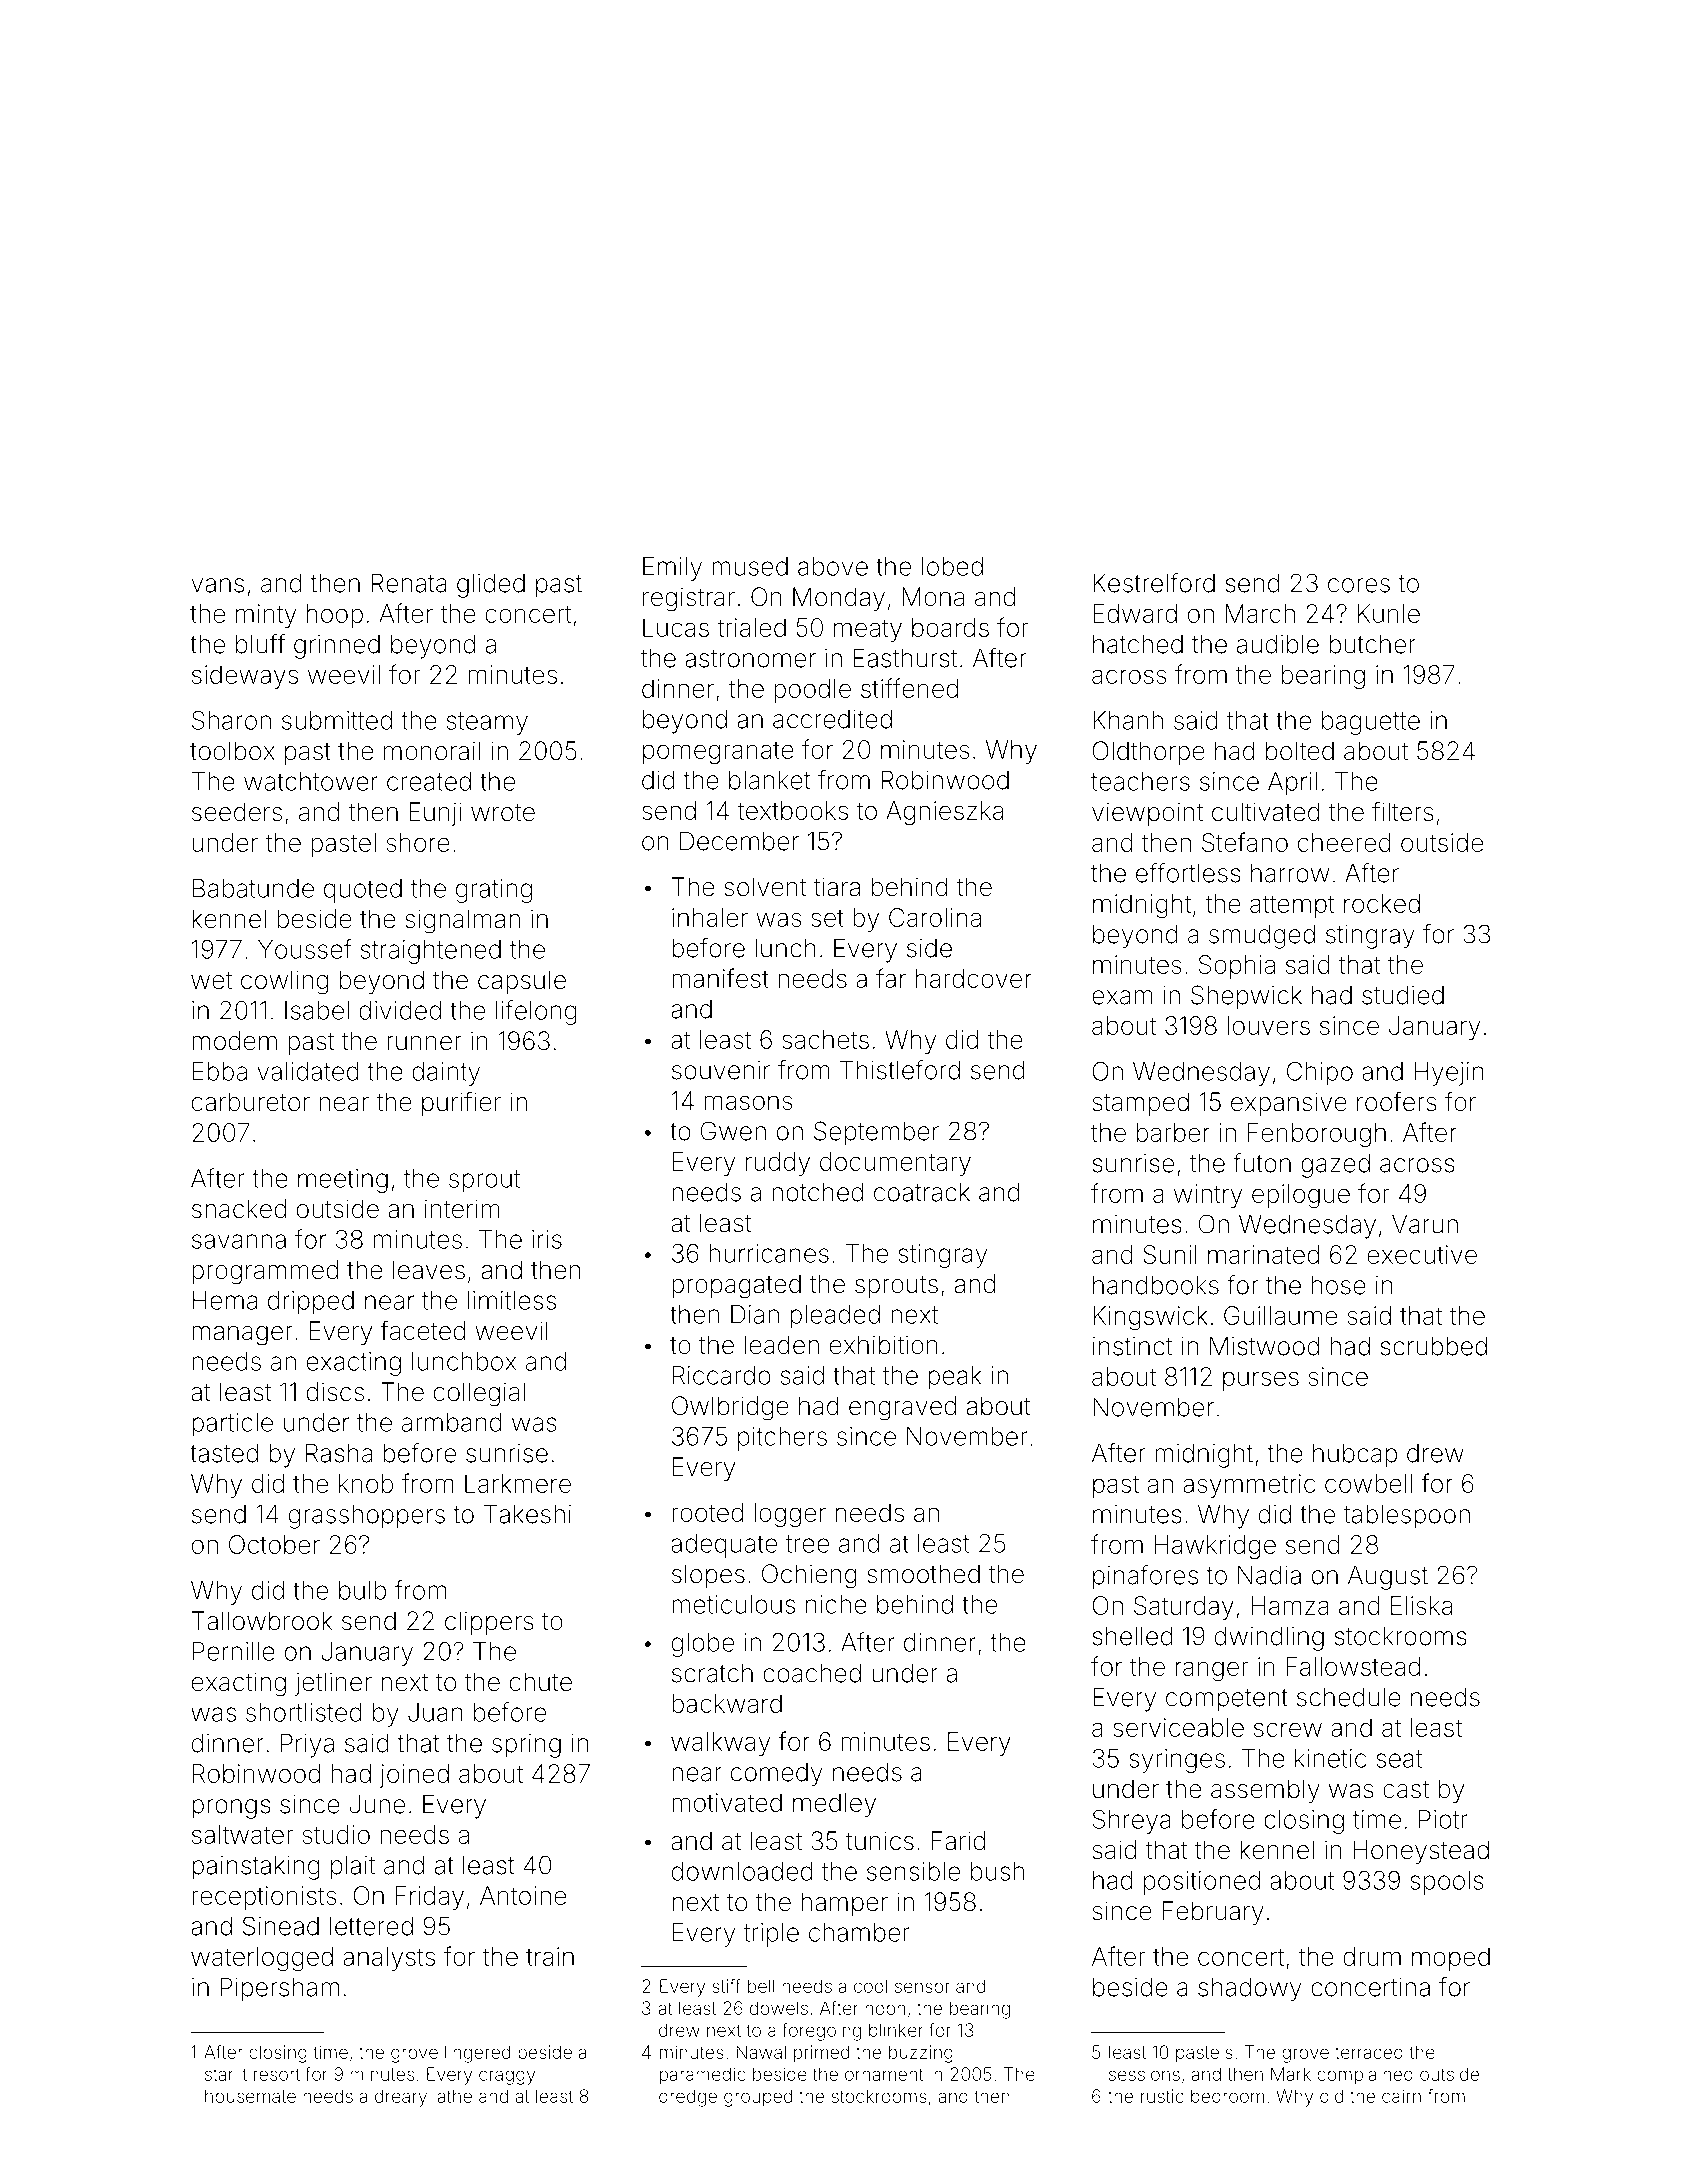 The width and height of the screenshot is (1683, 2178). Describe the element at coordinates (952, 566) in the screenshot. I see `lobed` at that location.
